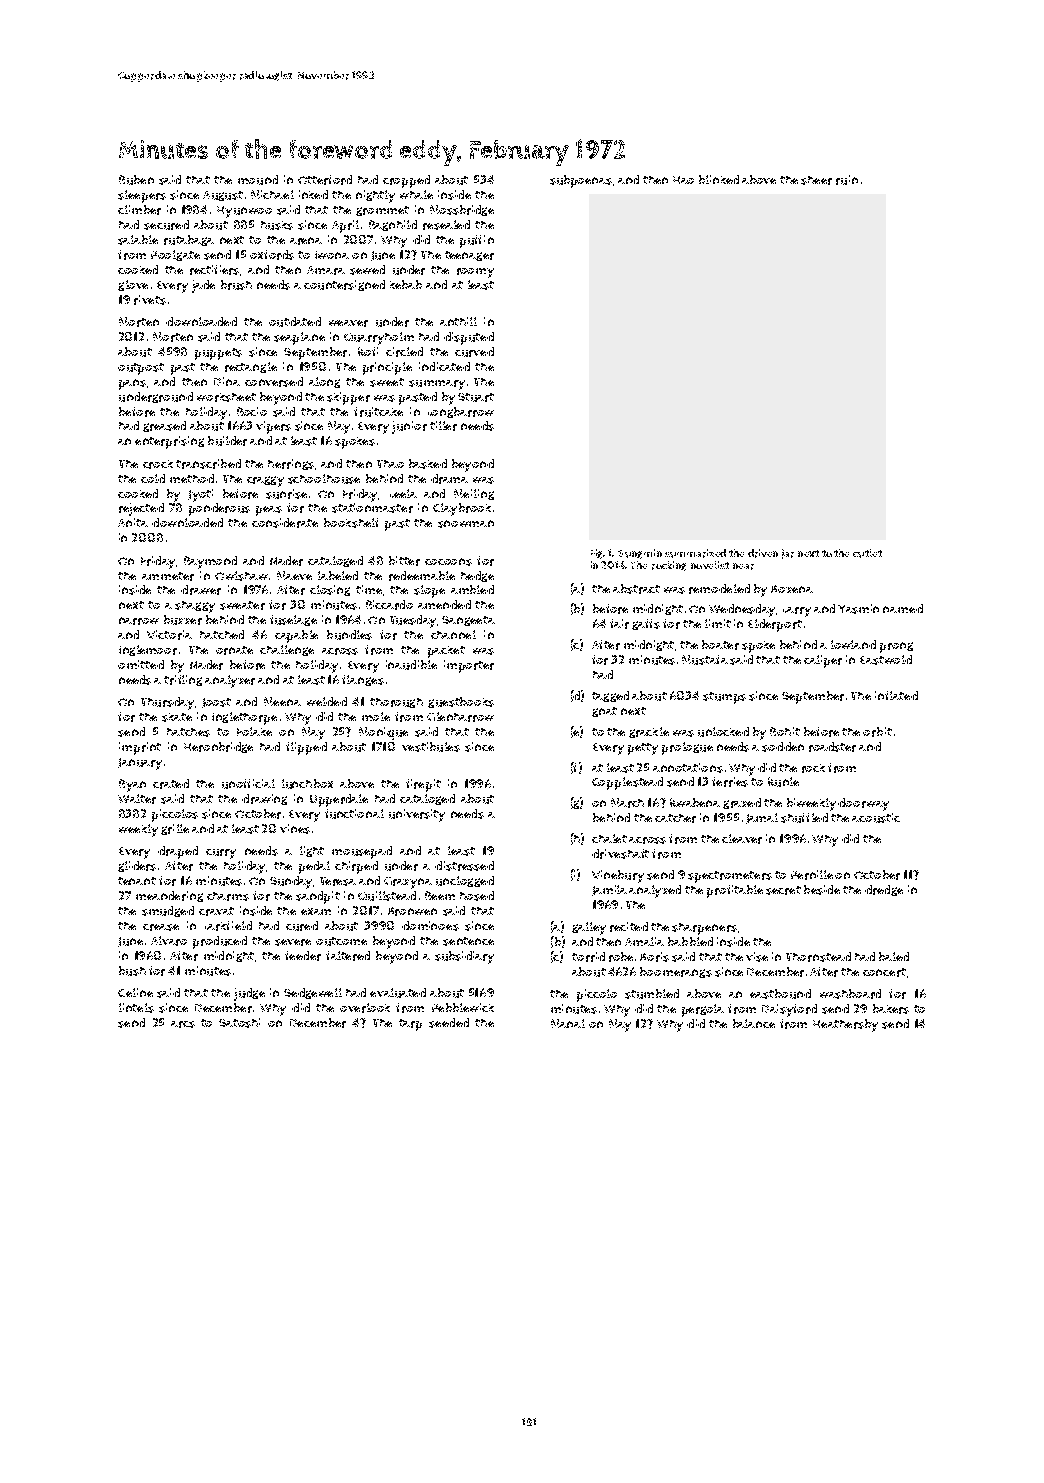  Describe the element at coordinates (627, 803) in the document. I see `March` at that location.
